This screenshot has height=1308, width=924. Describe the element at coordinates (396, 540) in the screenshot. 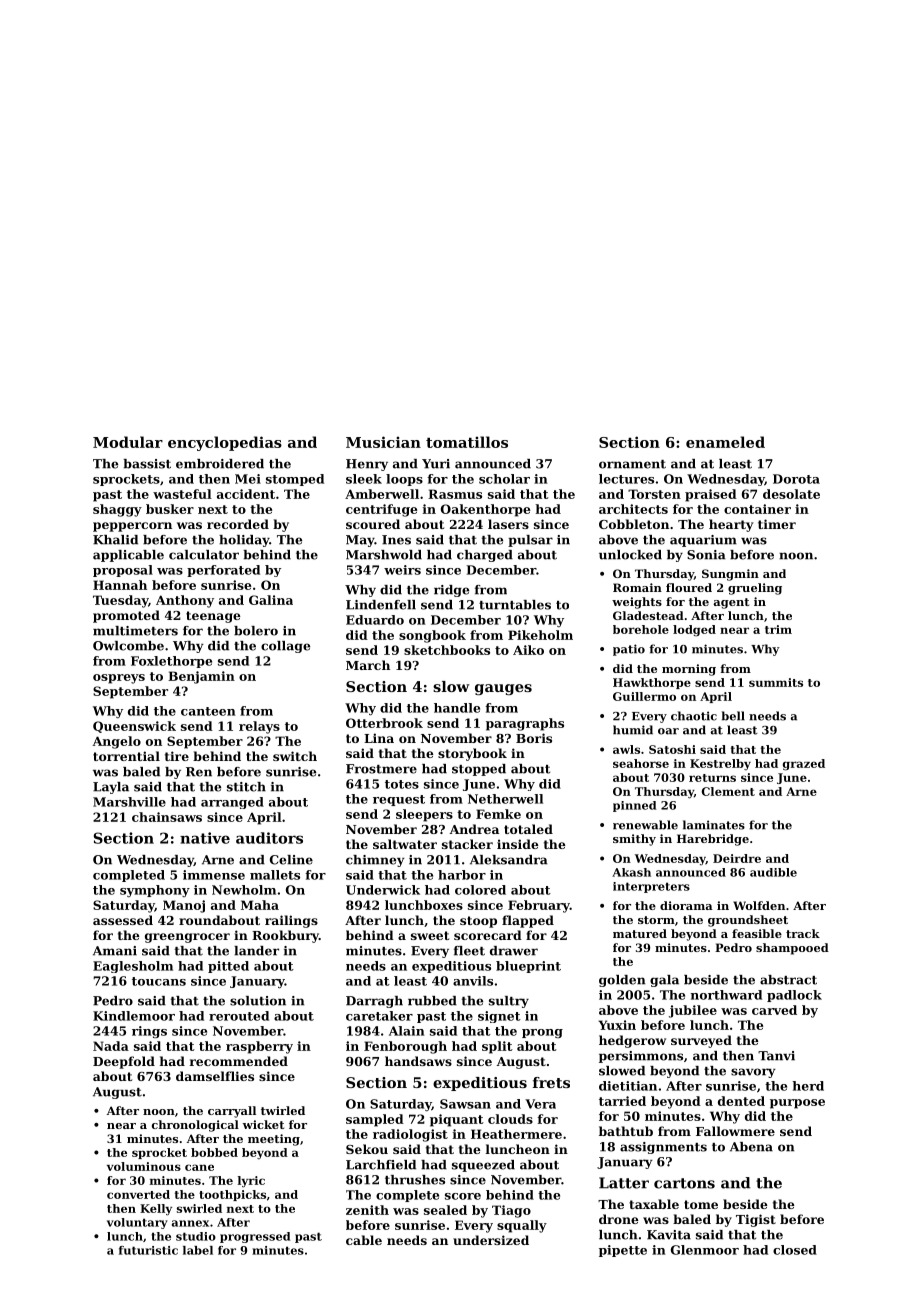

I see `Ines` at that location.
